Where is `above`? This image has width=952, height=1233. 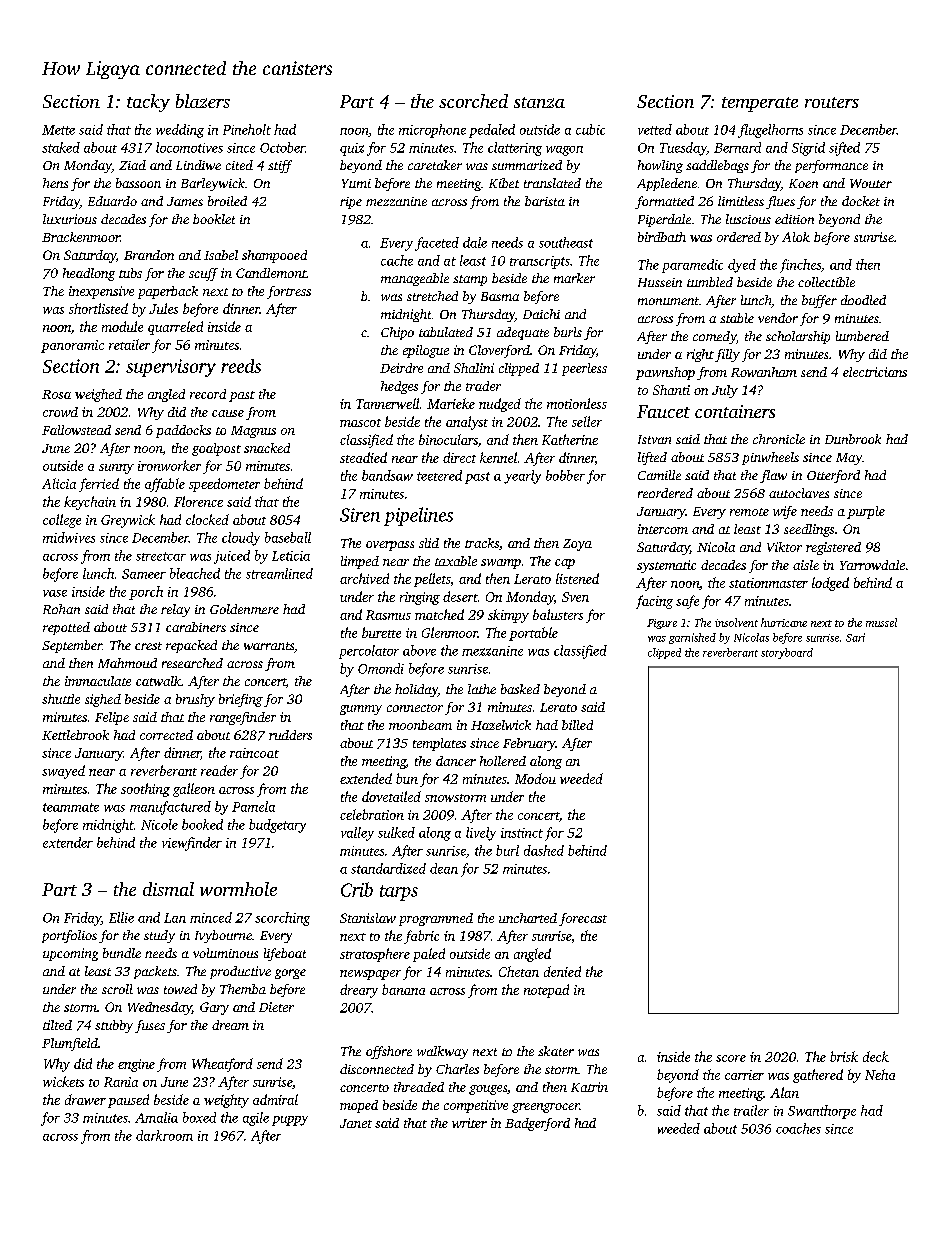 above is located at coordinates (419, 650).
